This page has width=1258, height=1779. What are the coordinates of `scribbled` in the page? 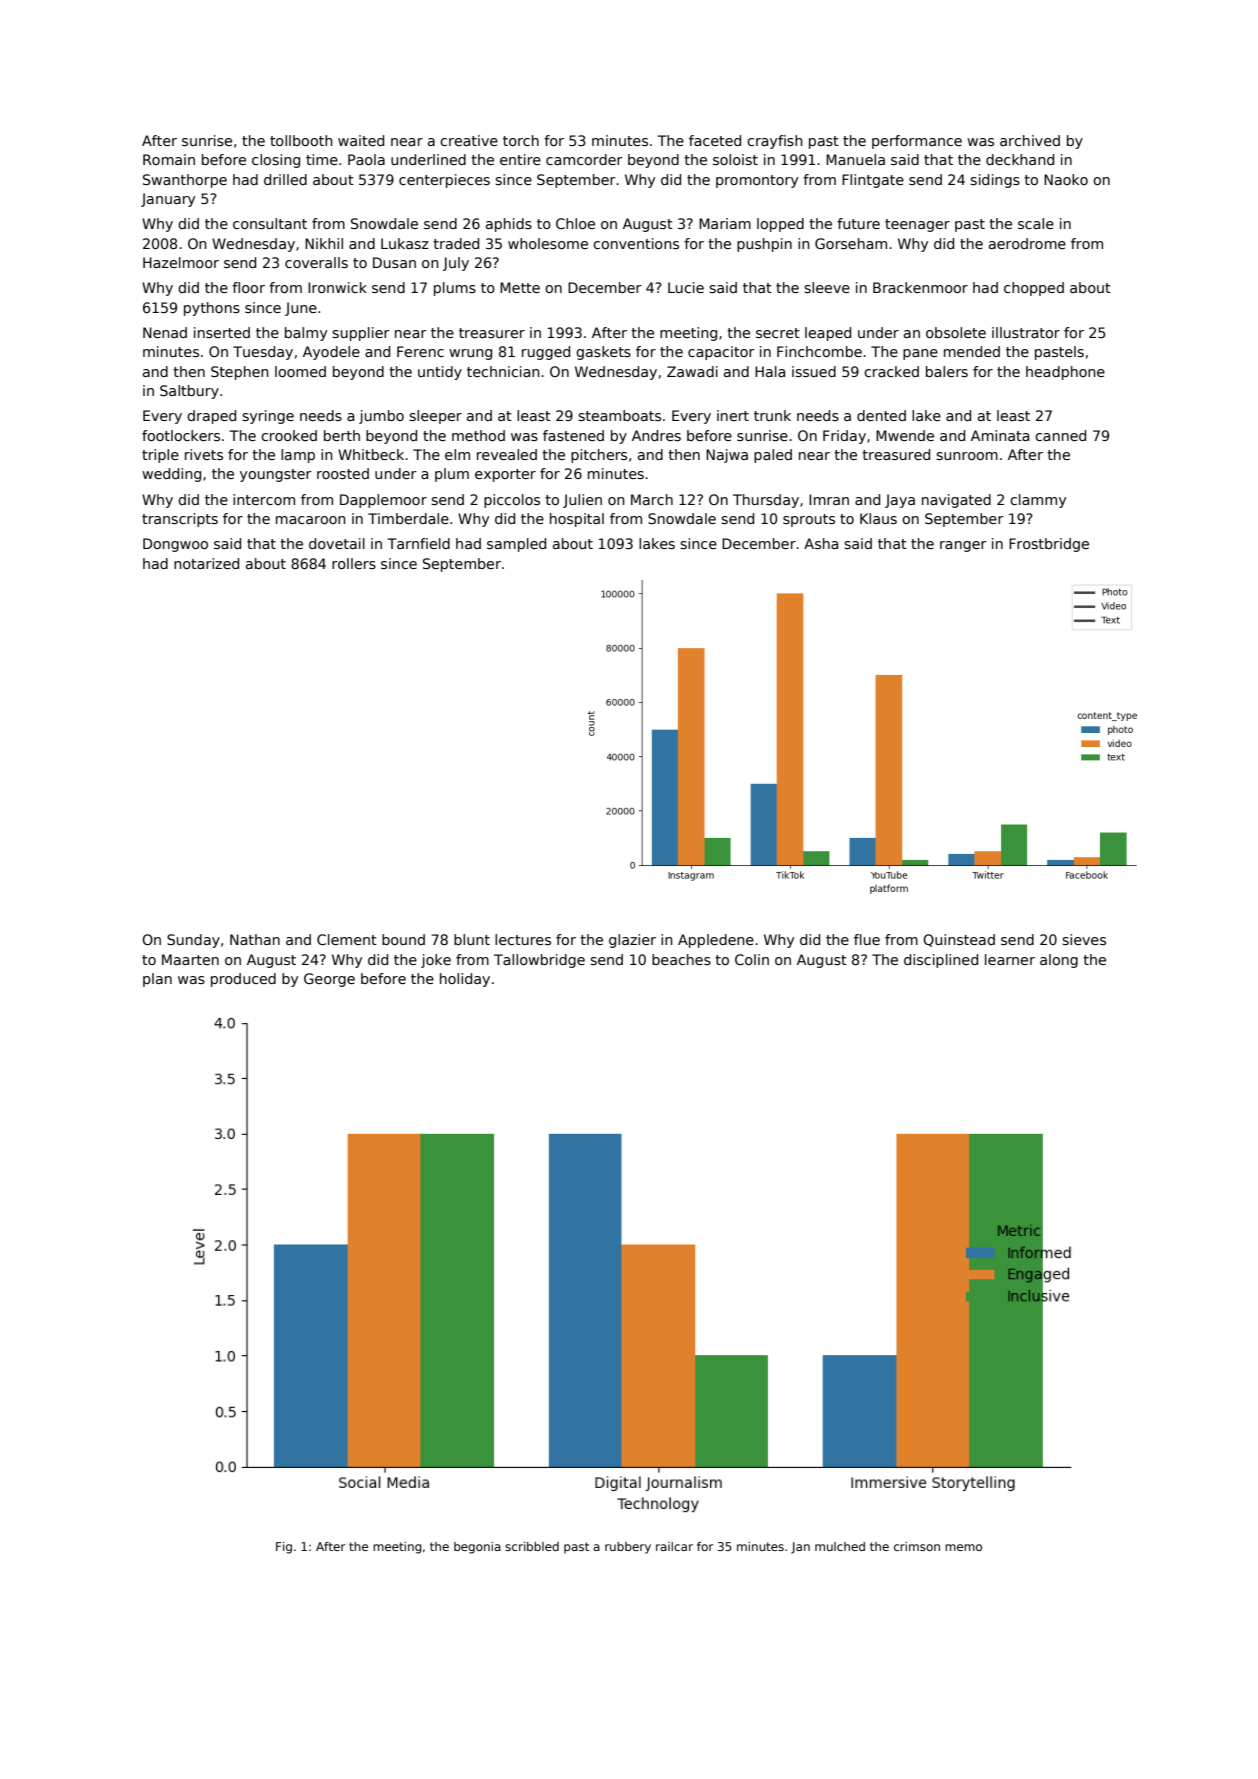 It's located at (532, 1546).
